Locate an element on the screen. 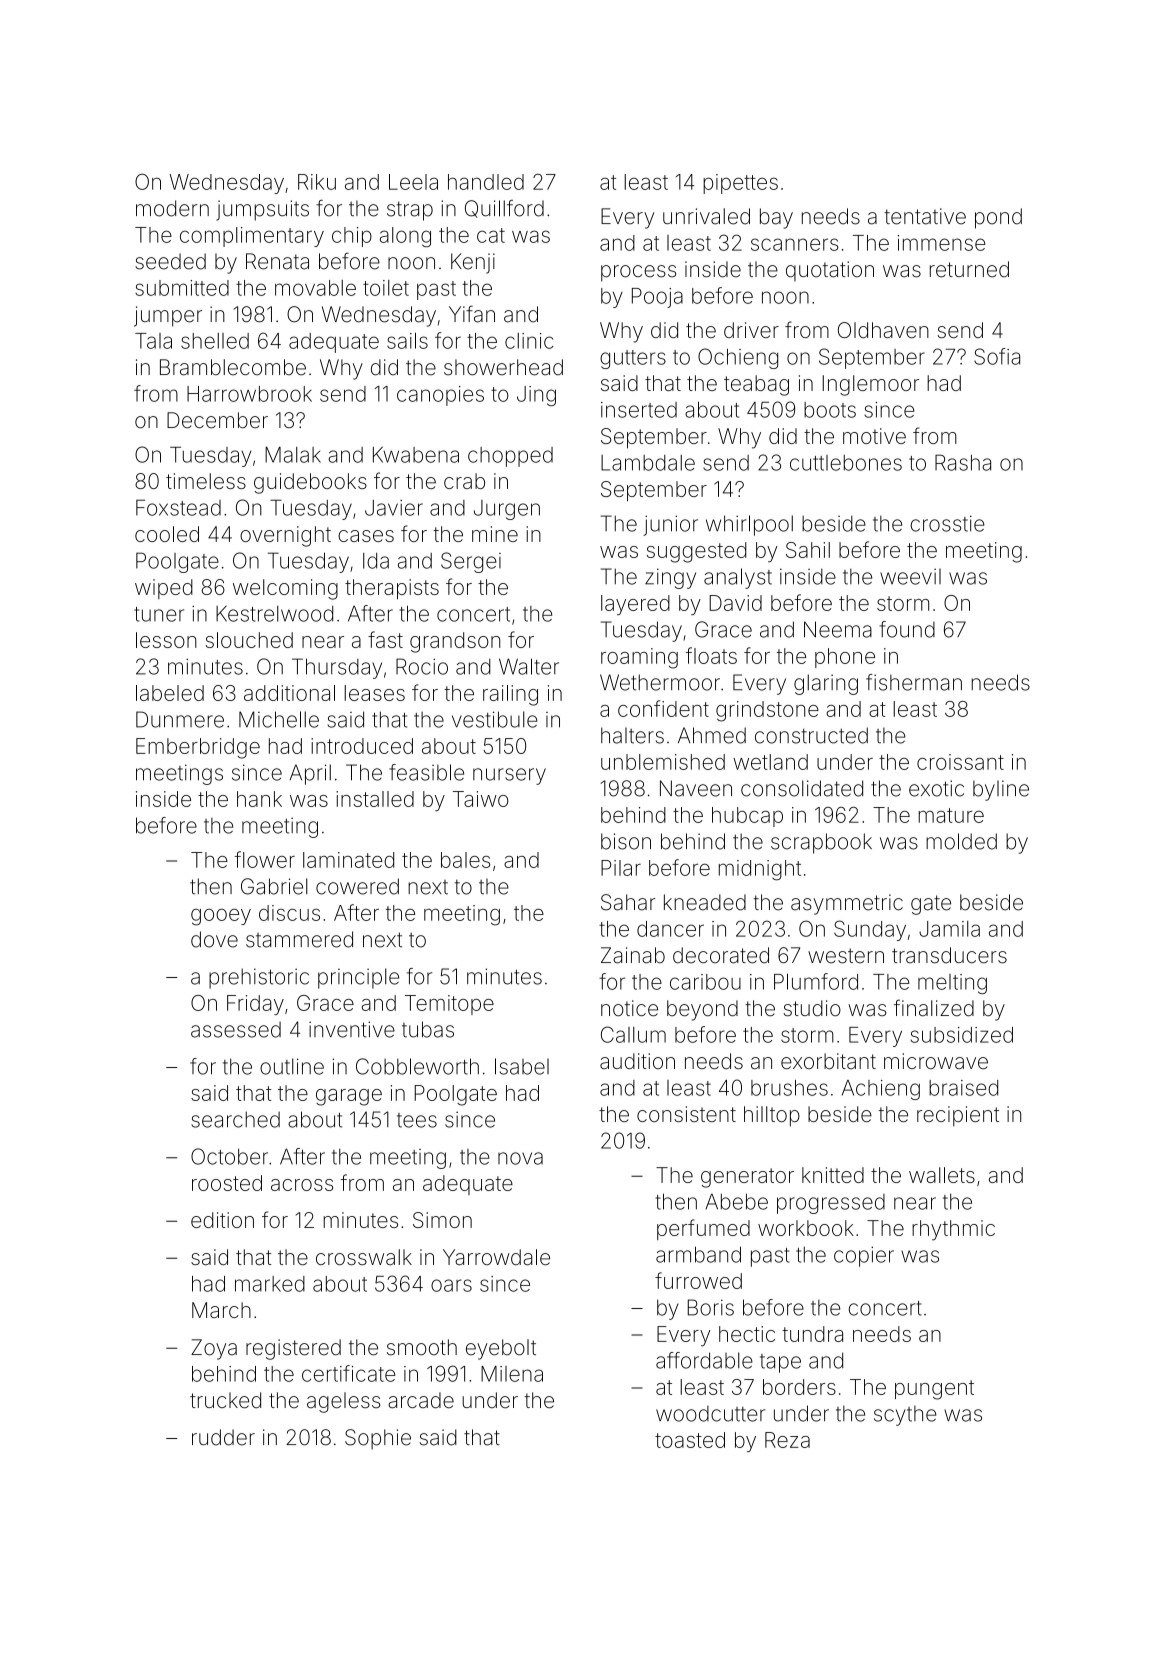 The height and width of the screenshot is (1654, 1165). subsidized is located at coordinates (962, 1035).
